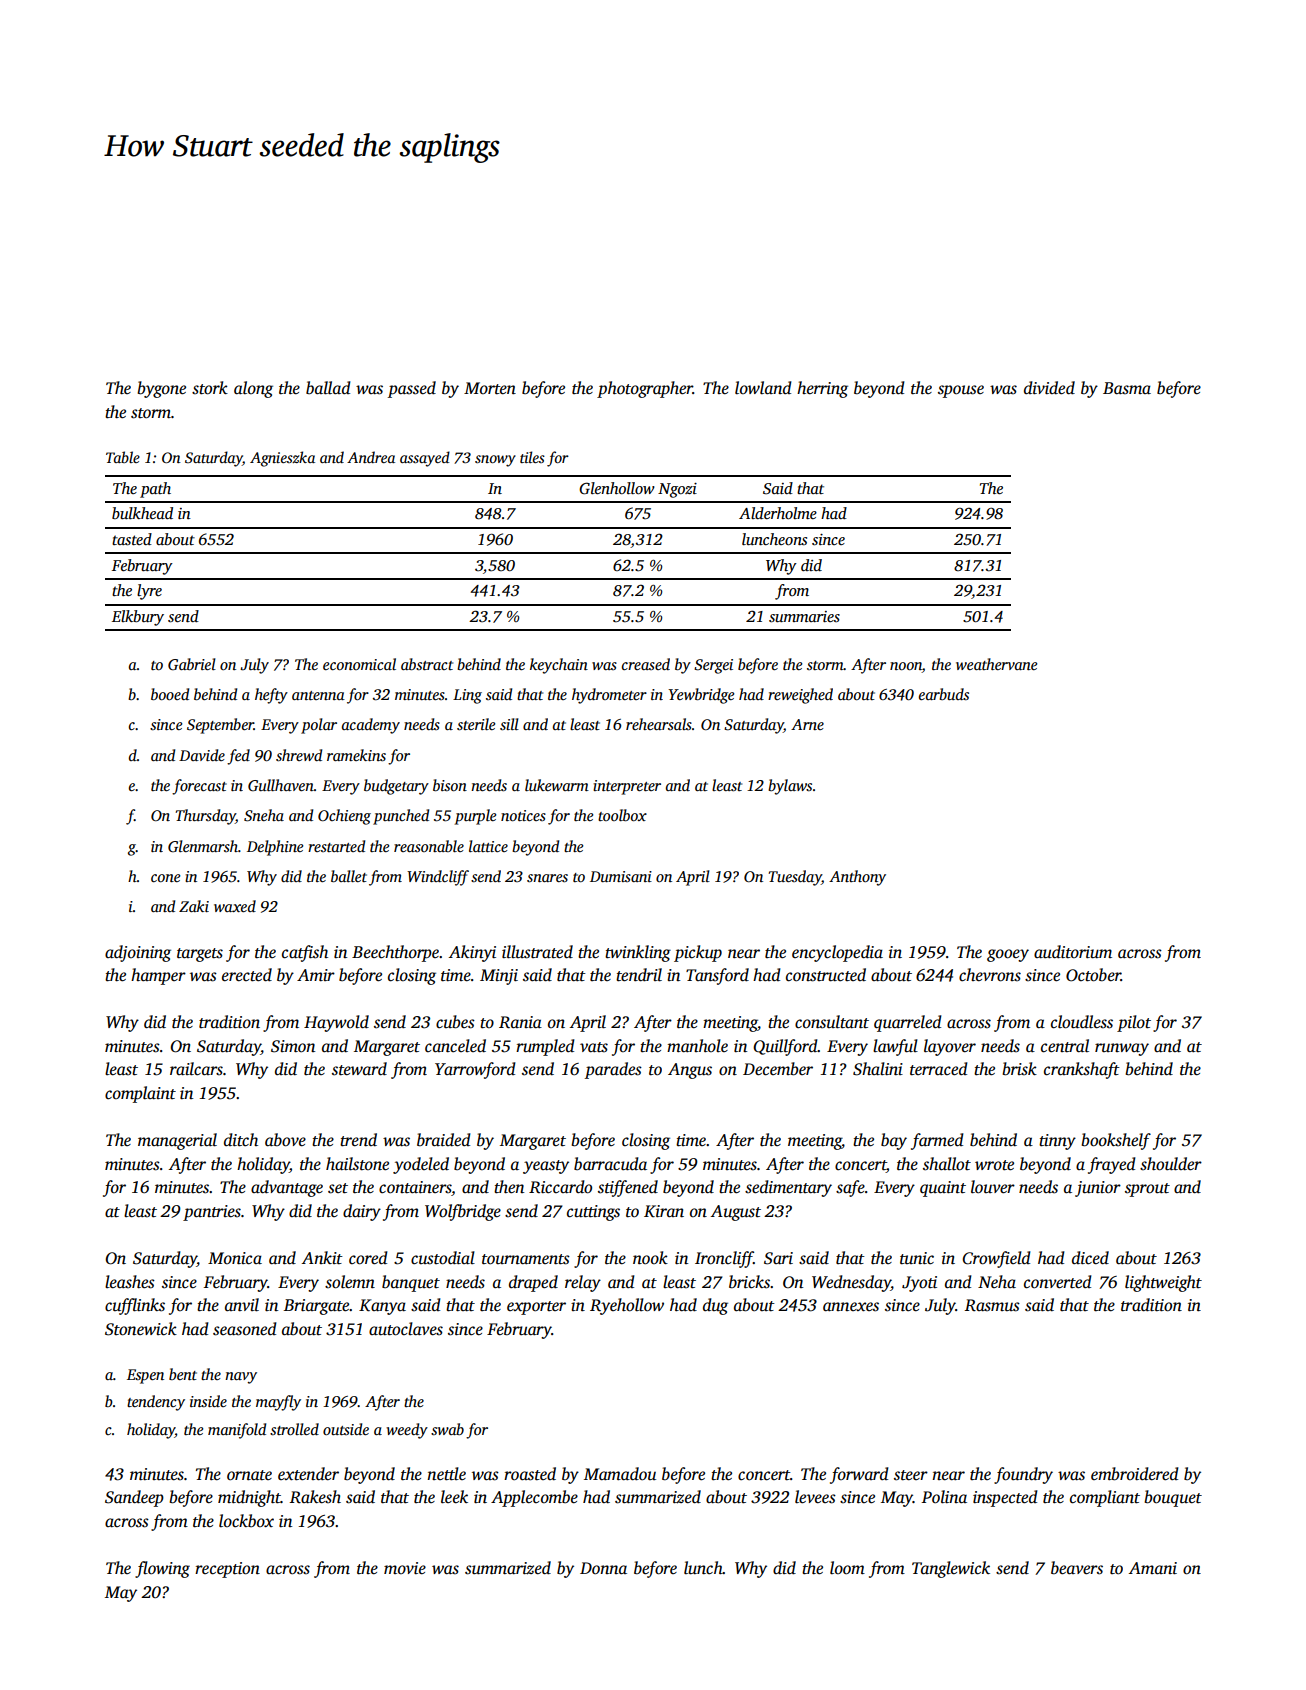 Image resolution: width=1306 pixels, height=1690 pixels. I want to click on Minji, so click(499, 977).
